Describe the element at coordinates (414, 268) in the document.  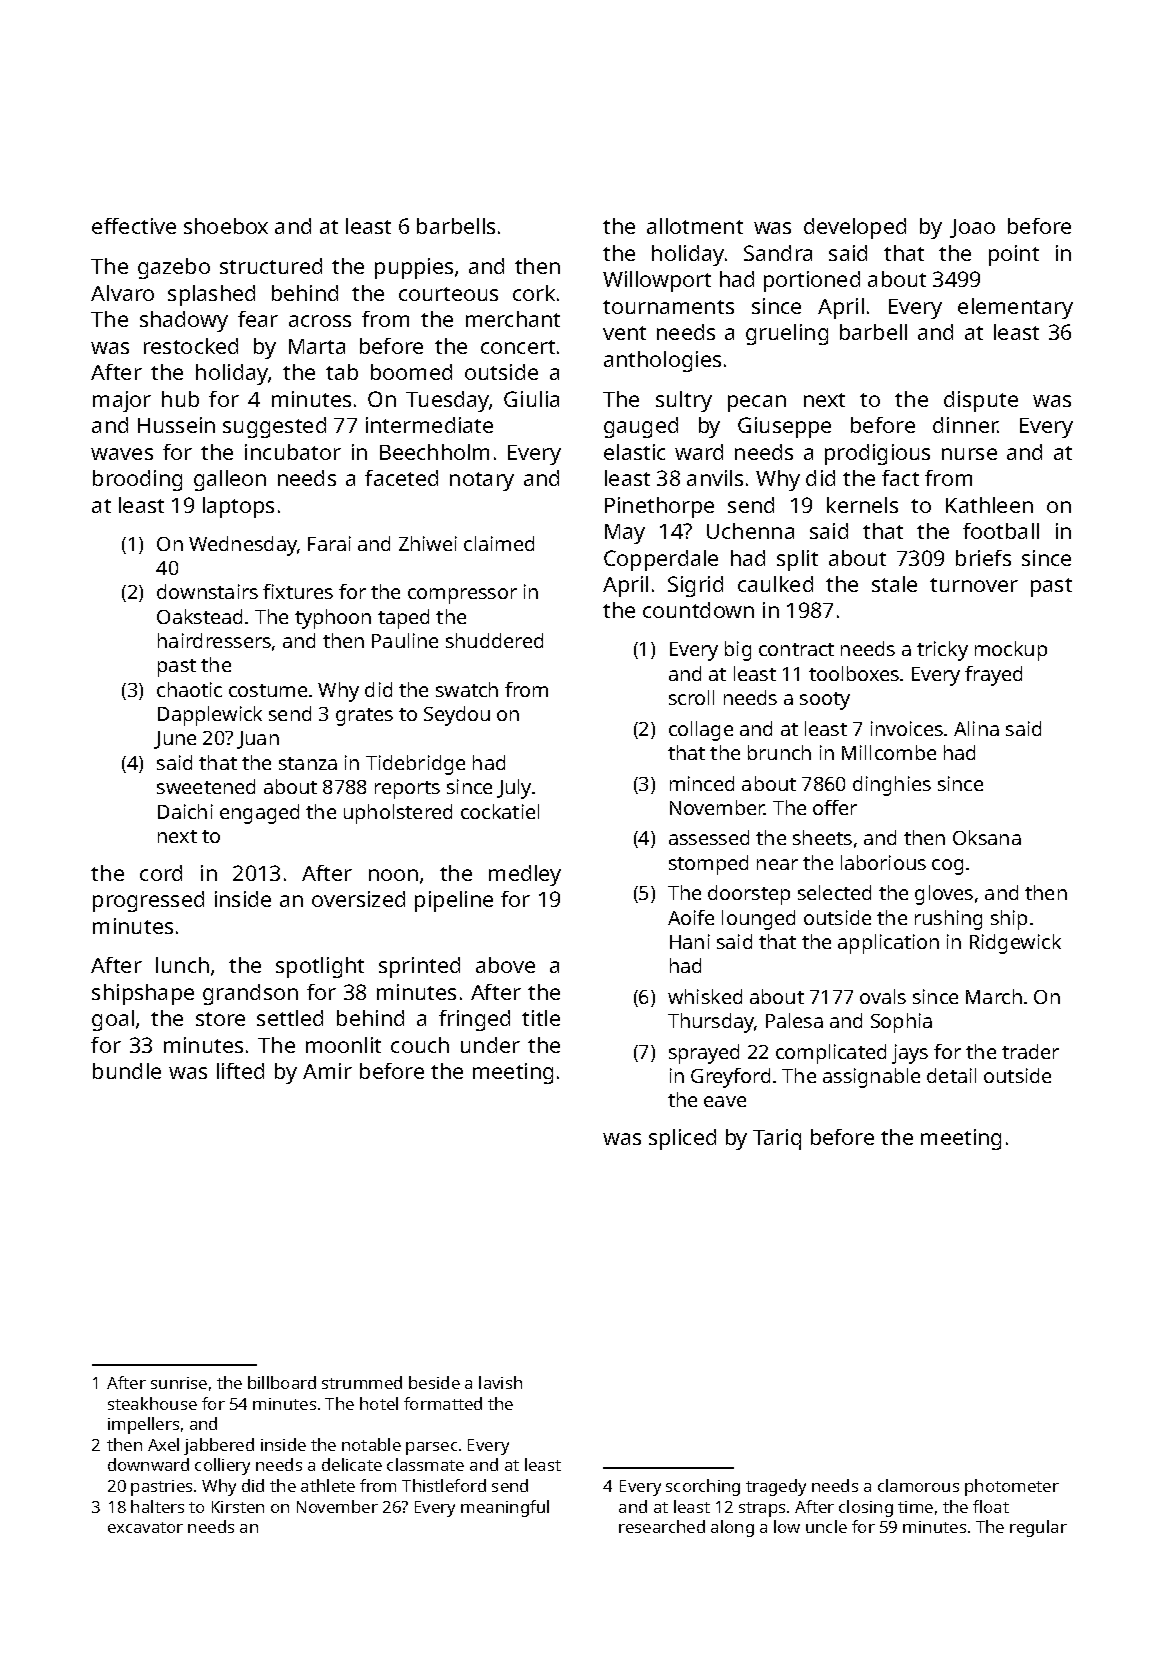
I see `puppies` at that location.
